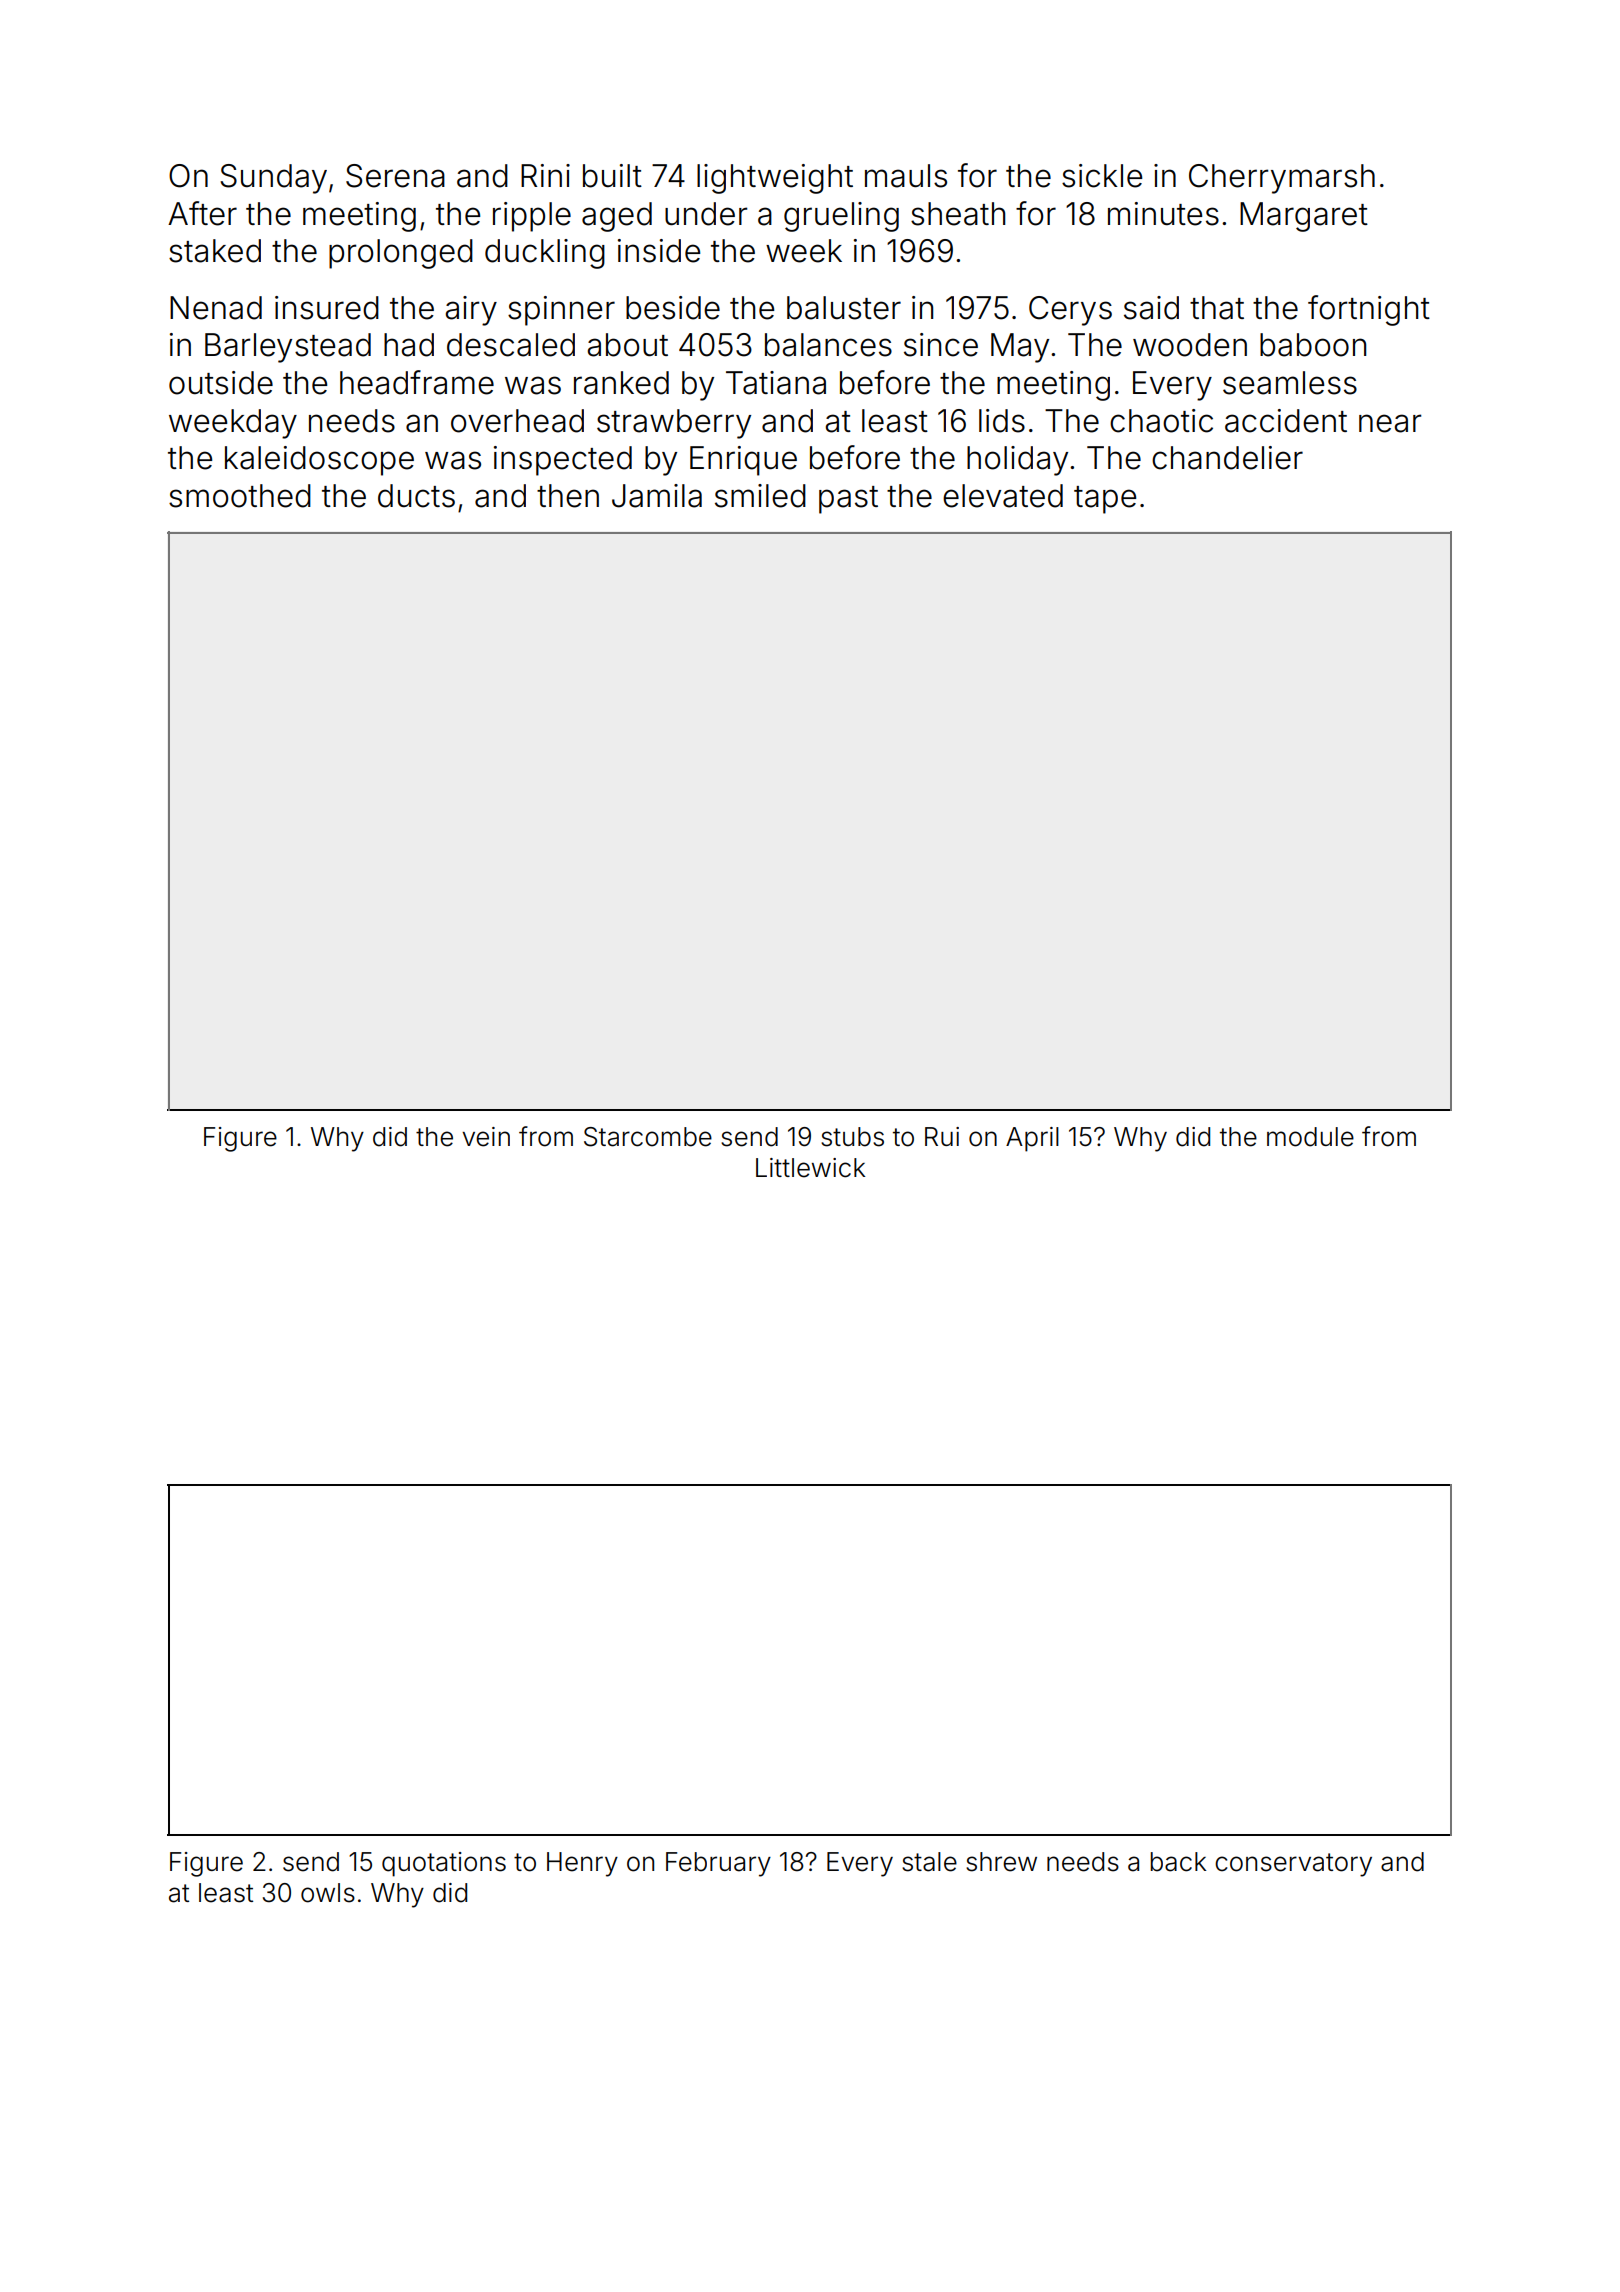  What do you see at coordinates (416, 496) in the page?
I see `ducts` at bounding box center [416, 496].
